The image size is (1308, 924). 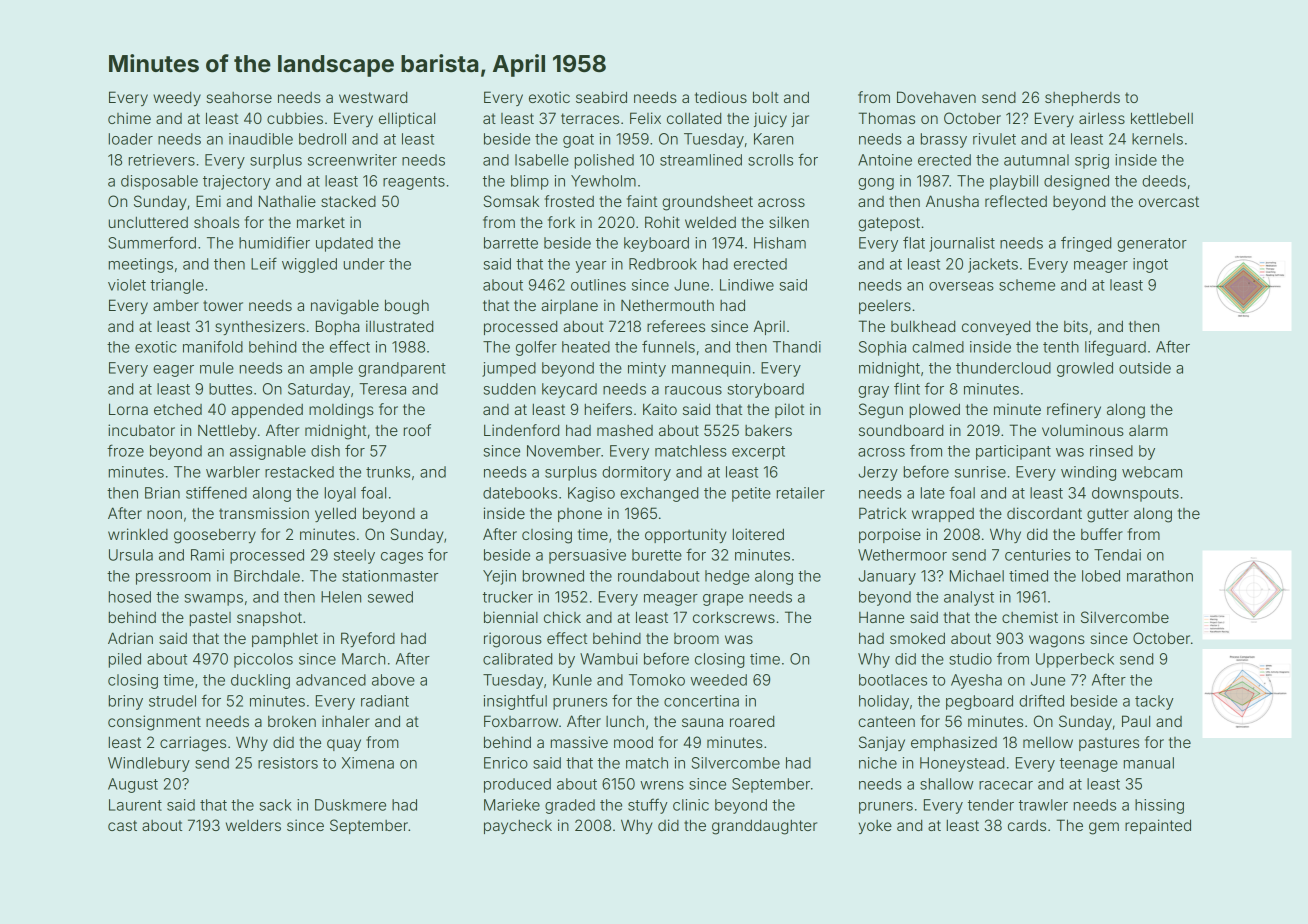 I want to click on Felix, so click(x=645, y=118).
